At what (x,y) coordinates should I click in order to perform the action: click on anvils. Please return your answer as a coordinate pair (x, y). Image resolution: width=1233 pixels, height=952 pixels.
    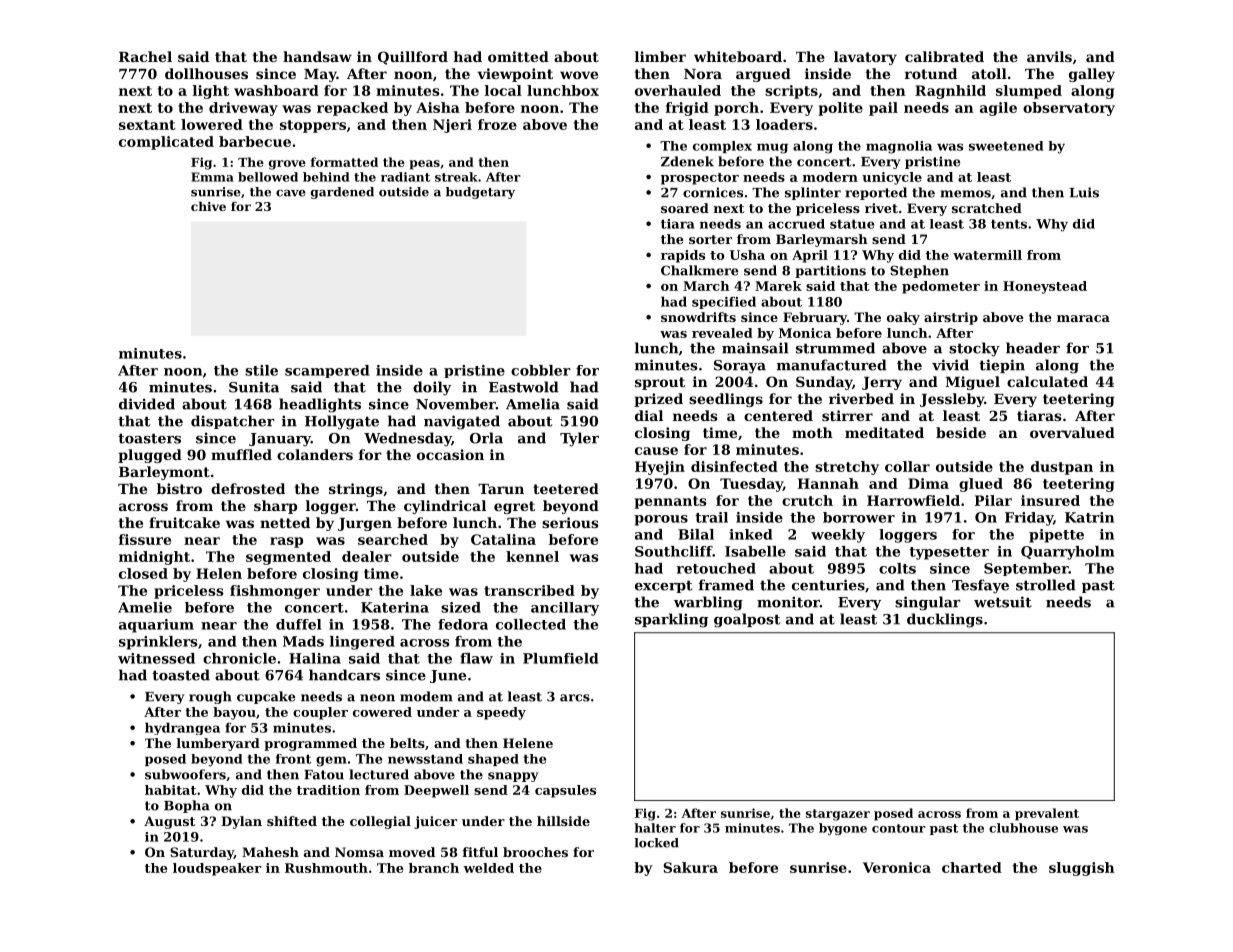
    Looking at the image, I should click on (1049, 56).
